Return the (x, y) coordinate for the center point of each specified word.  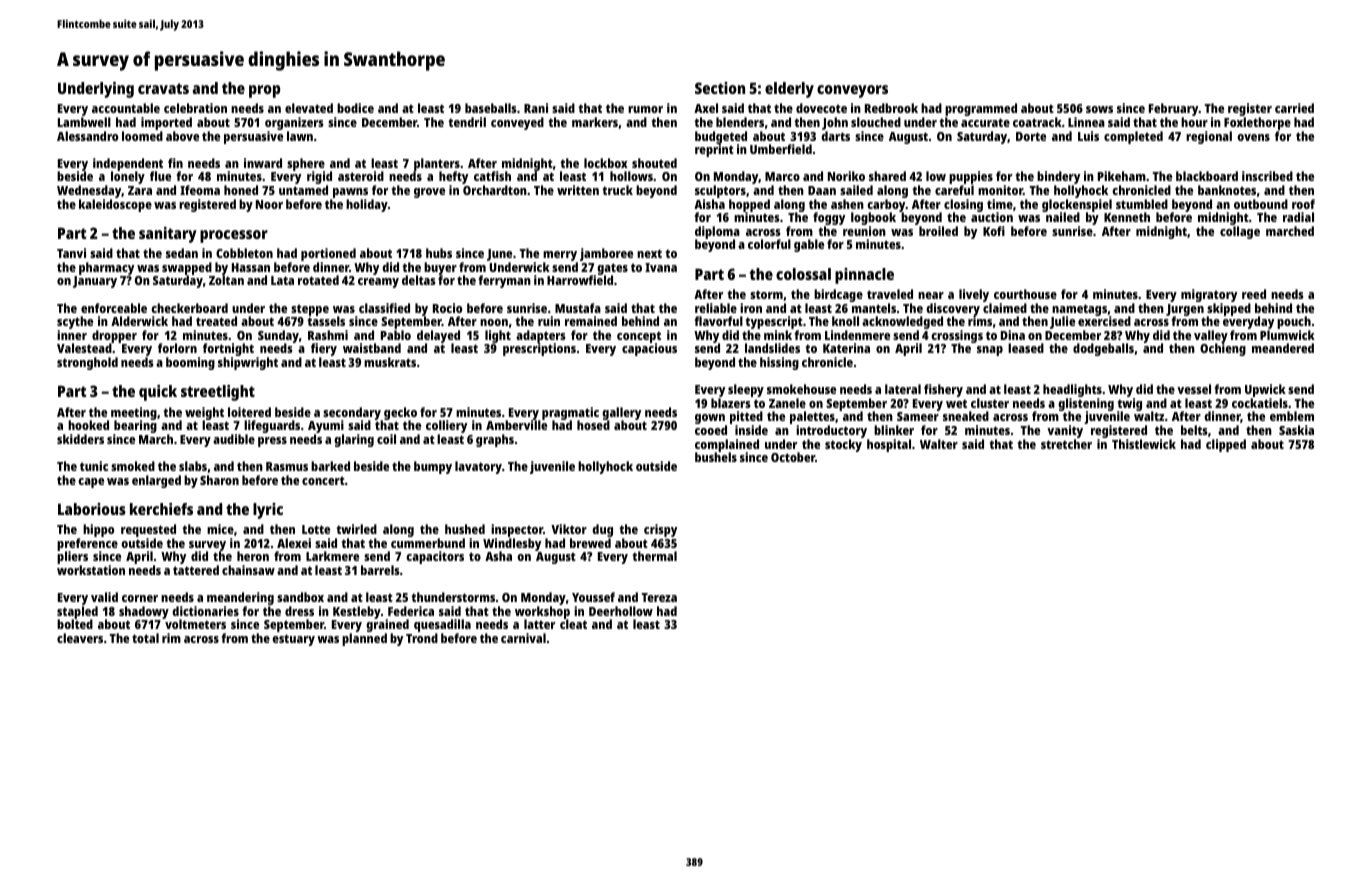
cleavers (80, 638)
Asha (498, 556)
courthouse (1025, 294)
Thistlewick (1144, 444)
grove (429, 193)
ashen (847, 204)
